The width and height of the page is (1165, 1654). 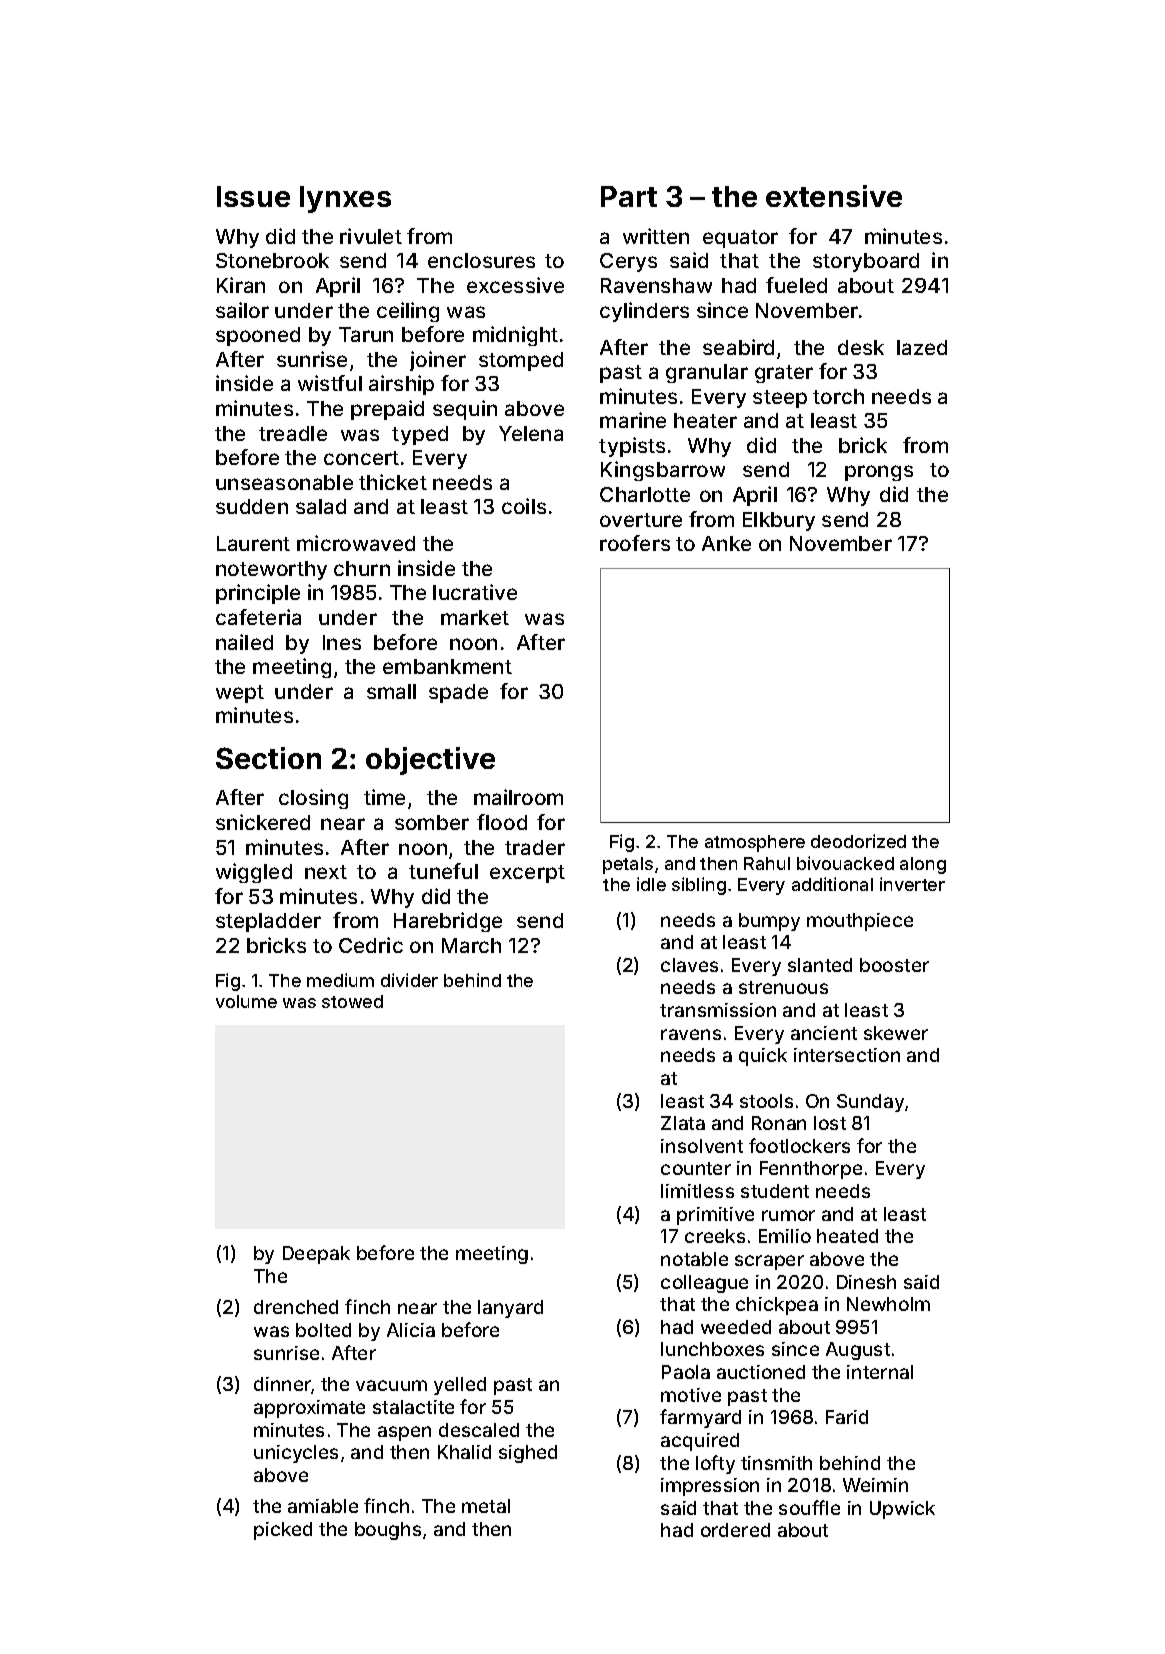 I want to click on nailed, so click(x=244, y=642).
